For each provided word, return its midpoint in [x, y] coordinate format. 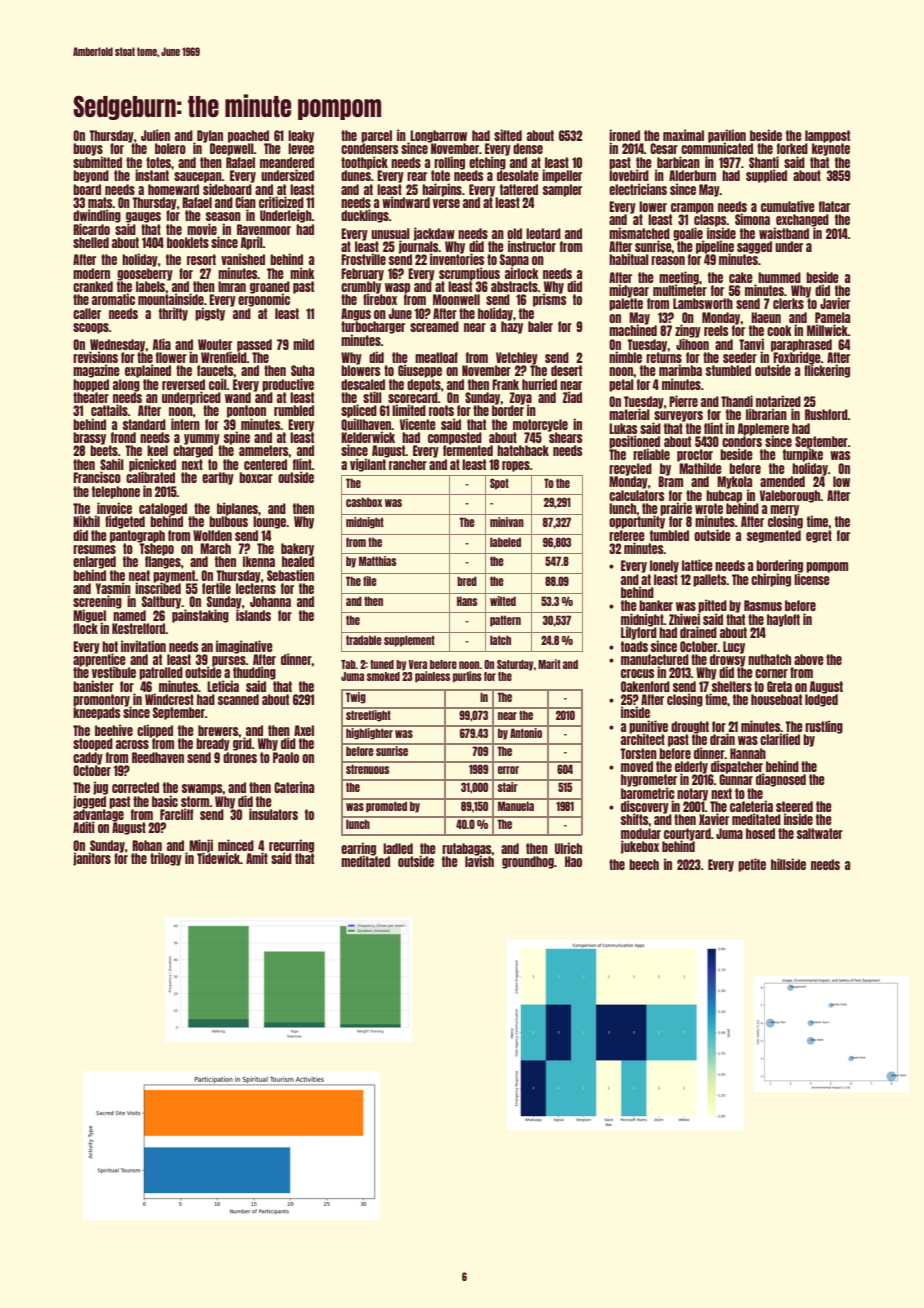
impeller [562, 176]
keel [157, 450]
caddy [88, 758]
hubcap [724, 496]
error [508, 770]
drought [690, 727]
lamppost [827, 136]
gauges [143, 217]
